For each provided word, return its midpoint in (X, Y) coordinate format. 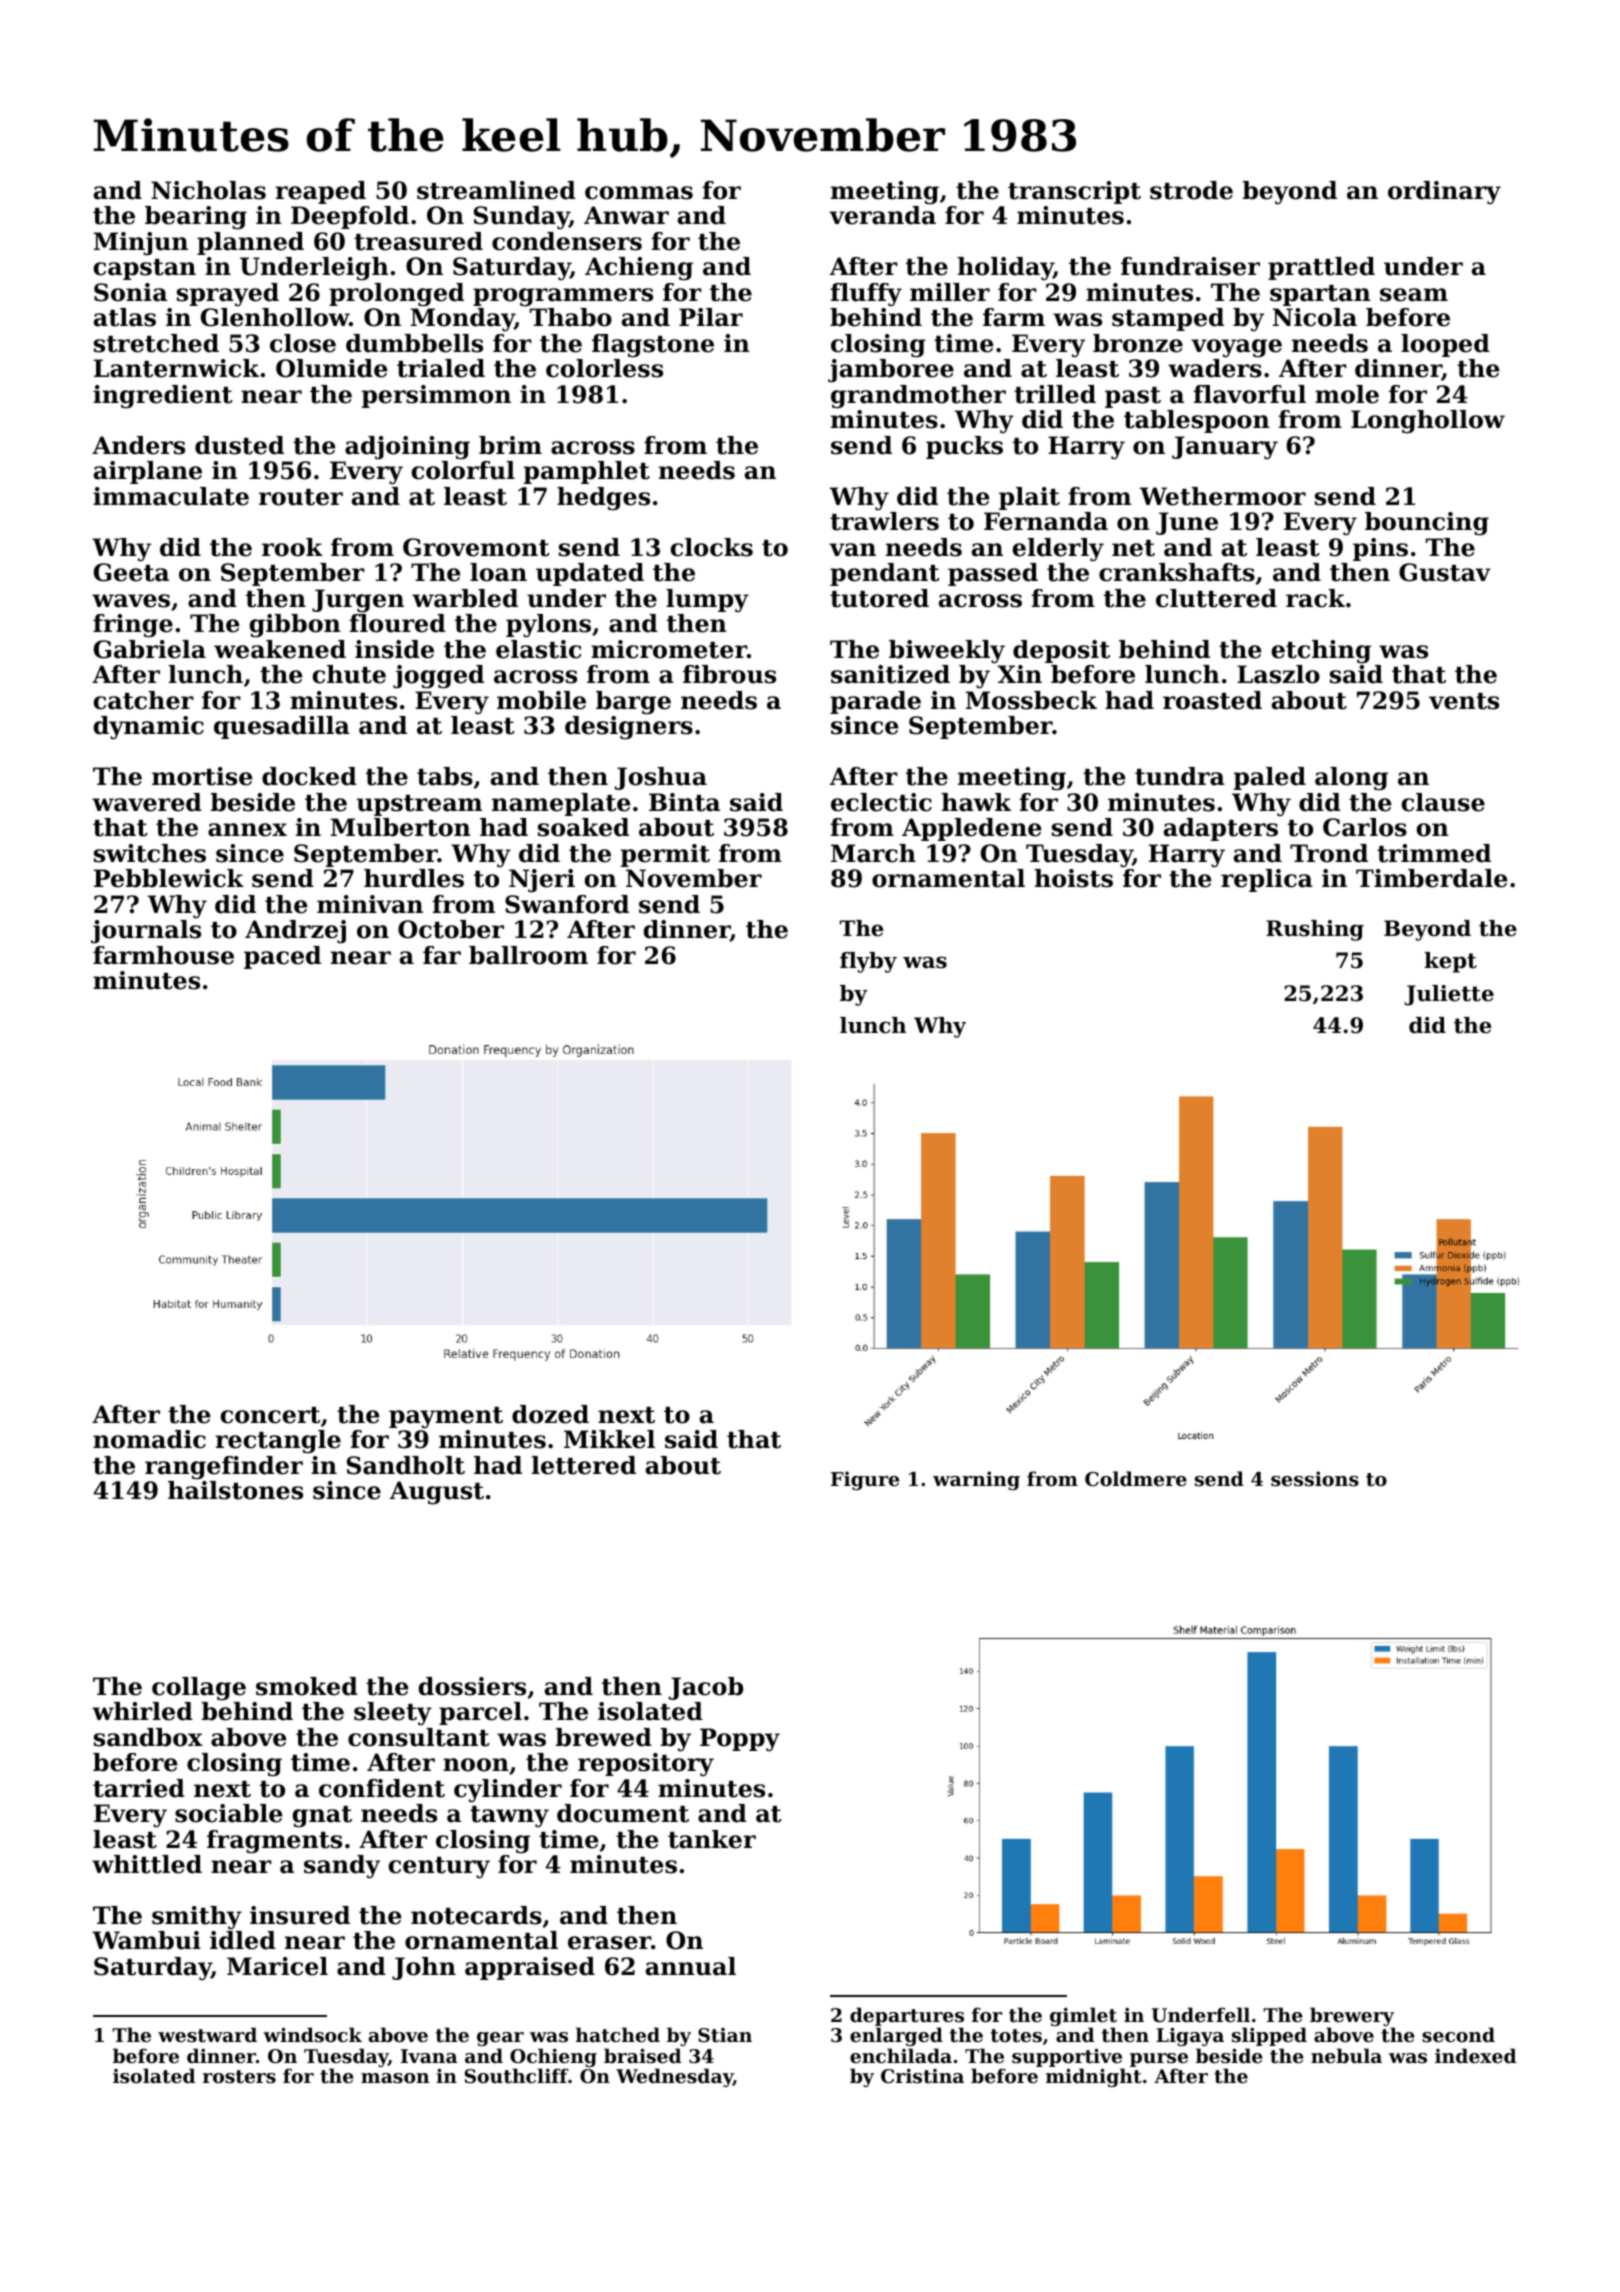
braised (642, 2055)
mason (395, 2078)
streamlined (496, 190)
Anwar (626, 215)
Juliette (1449, 995)
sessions (1315, 1479)
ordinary (1444, 192)
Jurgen (358, 601)
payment (446, 1418)
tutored (879, 598)
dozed (550, 1414)
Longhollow (1428, 422)
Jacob (705, 1688)
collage (199, 1689)
